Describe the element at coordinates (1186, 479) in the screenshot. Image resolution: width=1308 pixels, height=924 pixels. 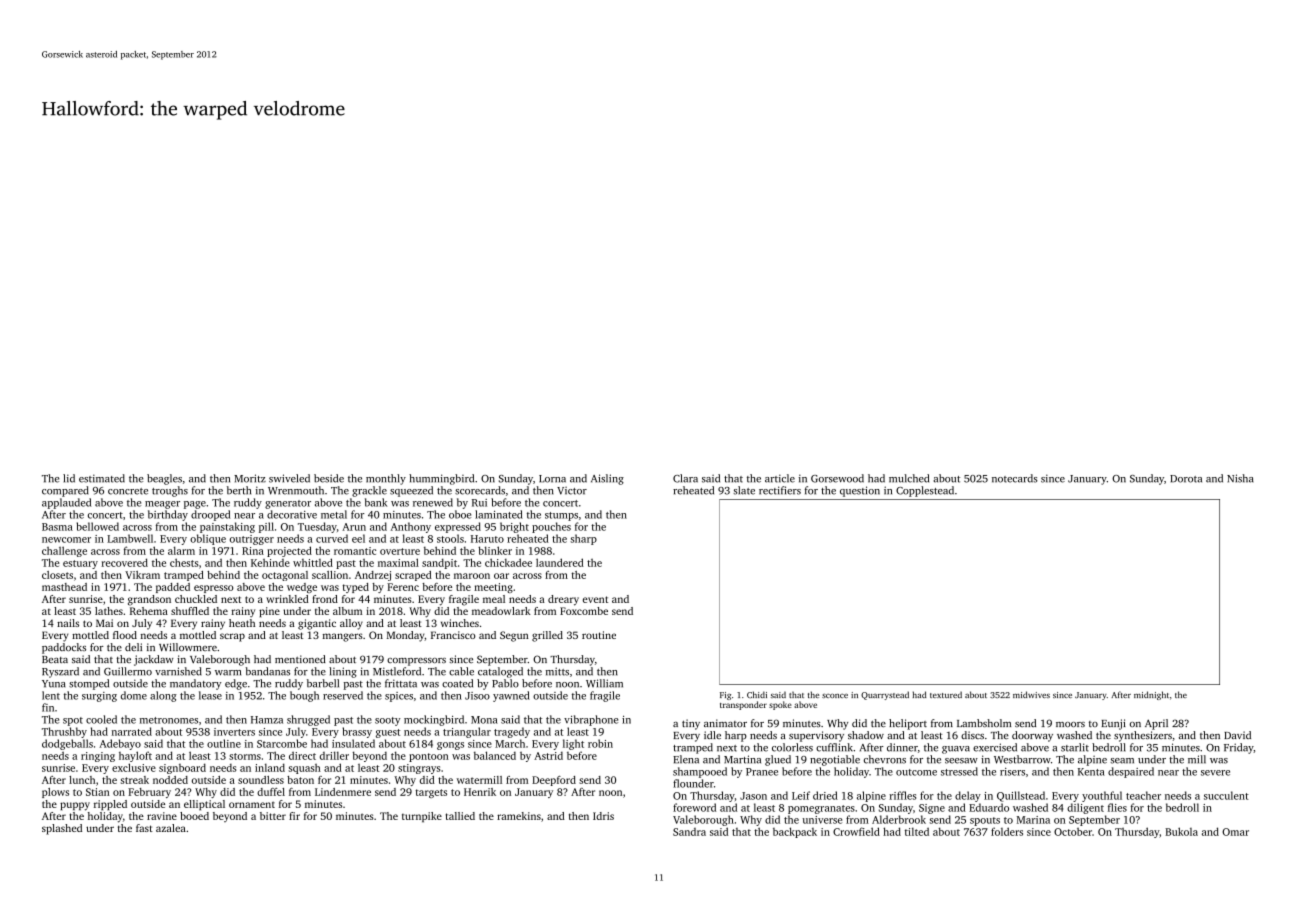
I see `Dorota` at that location.
